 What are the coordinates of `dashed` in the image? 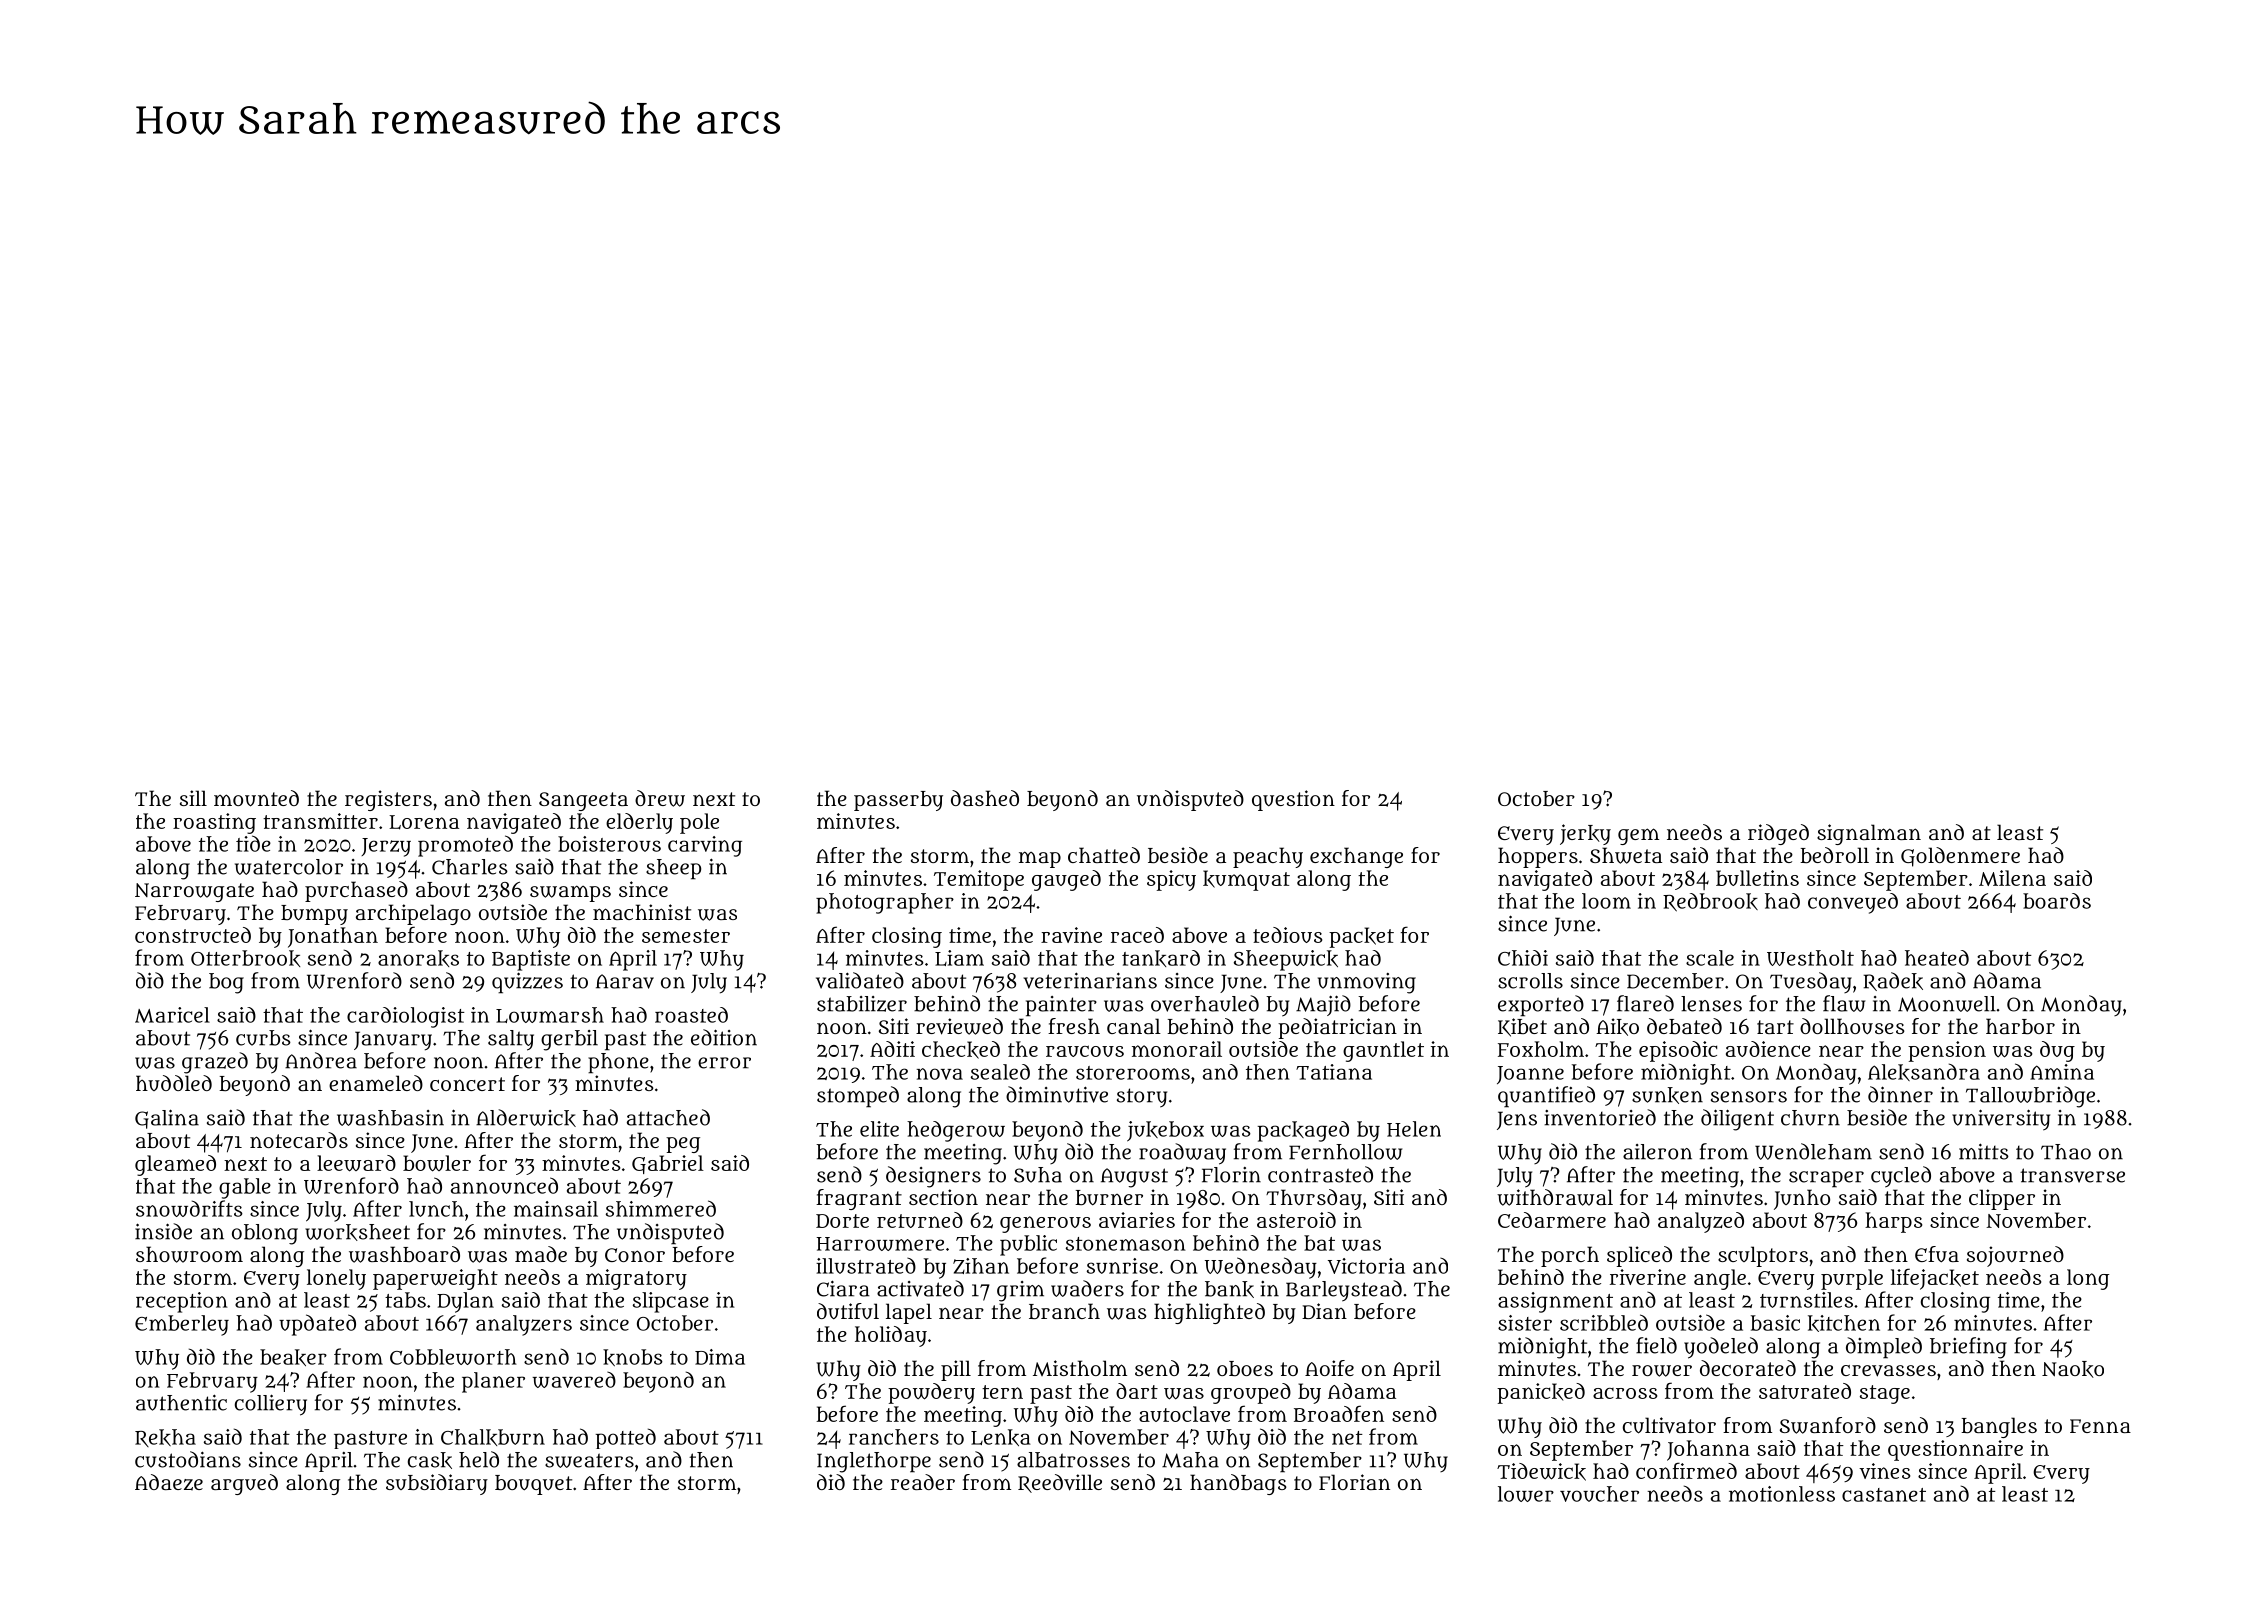 It's located at (985, 798).
